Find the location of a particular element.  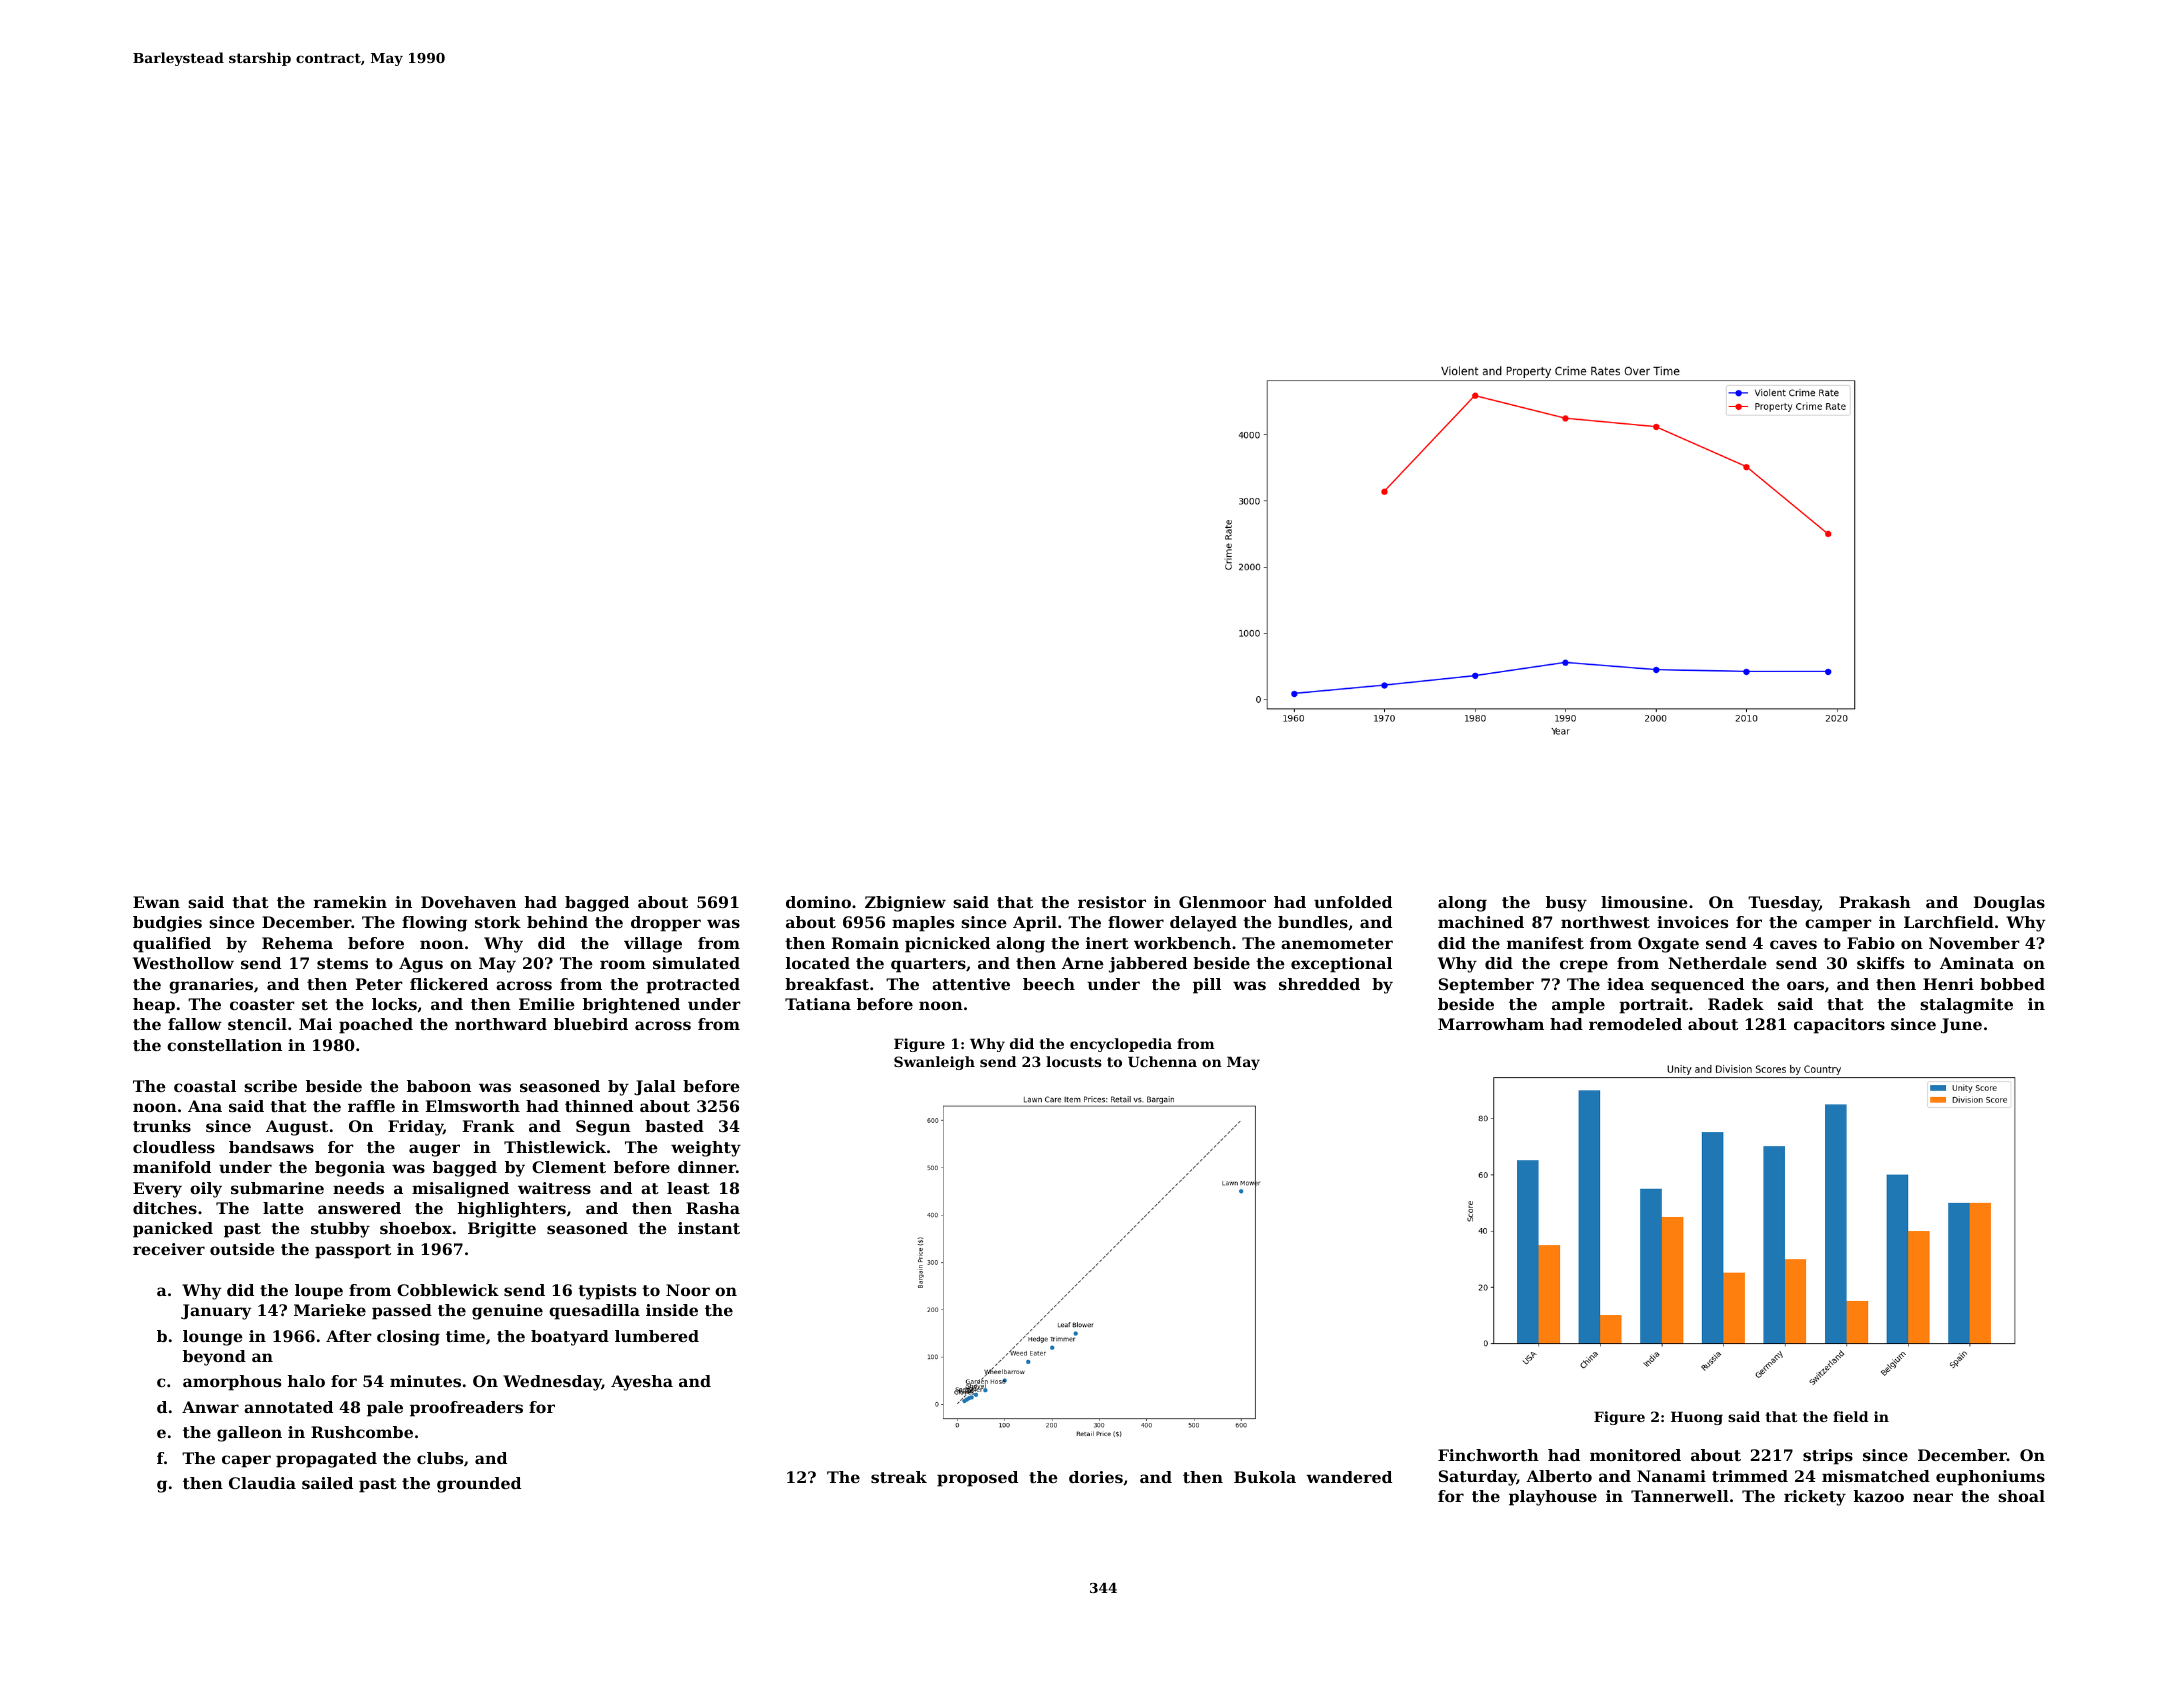

stubby is located at coordinates (340, 1230).
